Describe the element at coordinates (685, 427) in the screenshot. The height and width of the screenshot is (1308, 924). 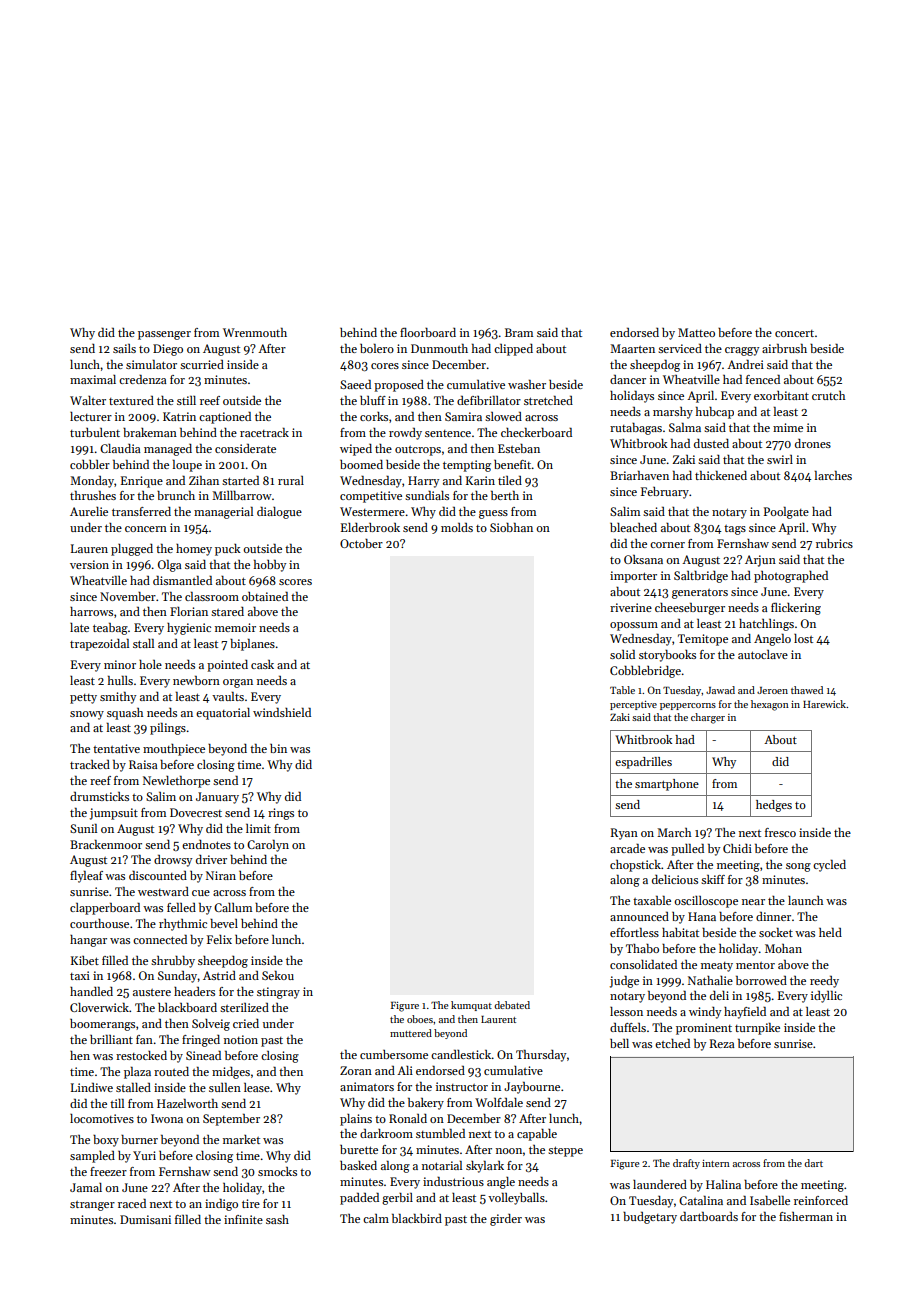
I see `Salma` at that location.
